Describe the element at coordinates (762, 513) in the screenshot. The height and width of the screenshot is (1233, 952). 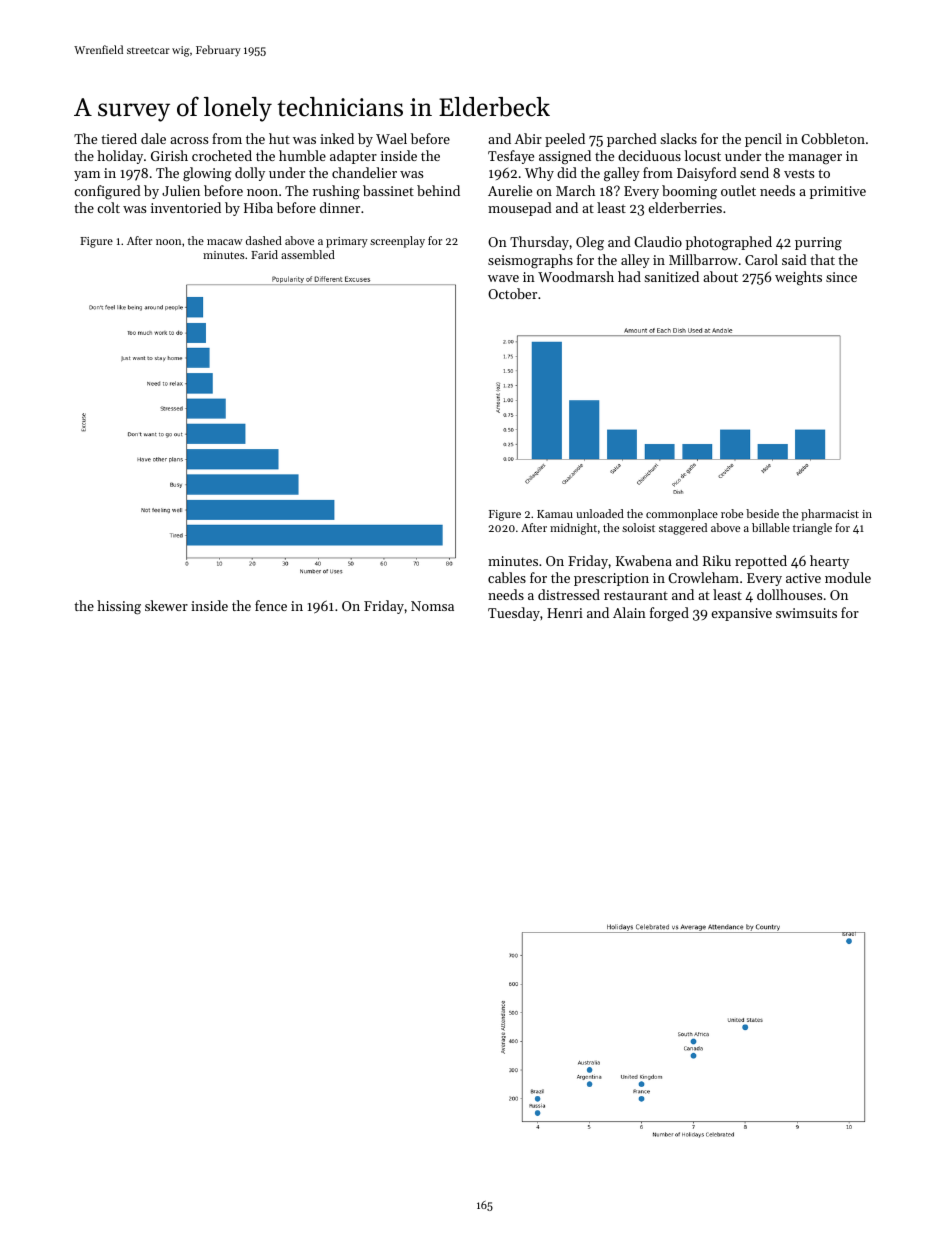
I see `beside` at that location.
